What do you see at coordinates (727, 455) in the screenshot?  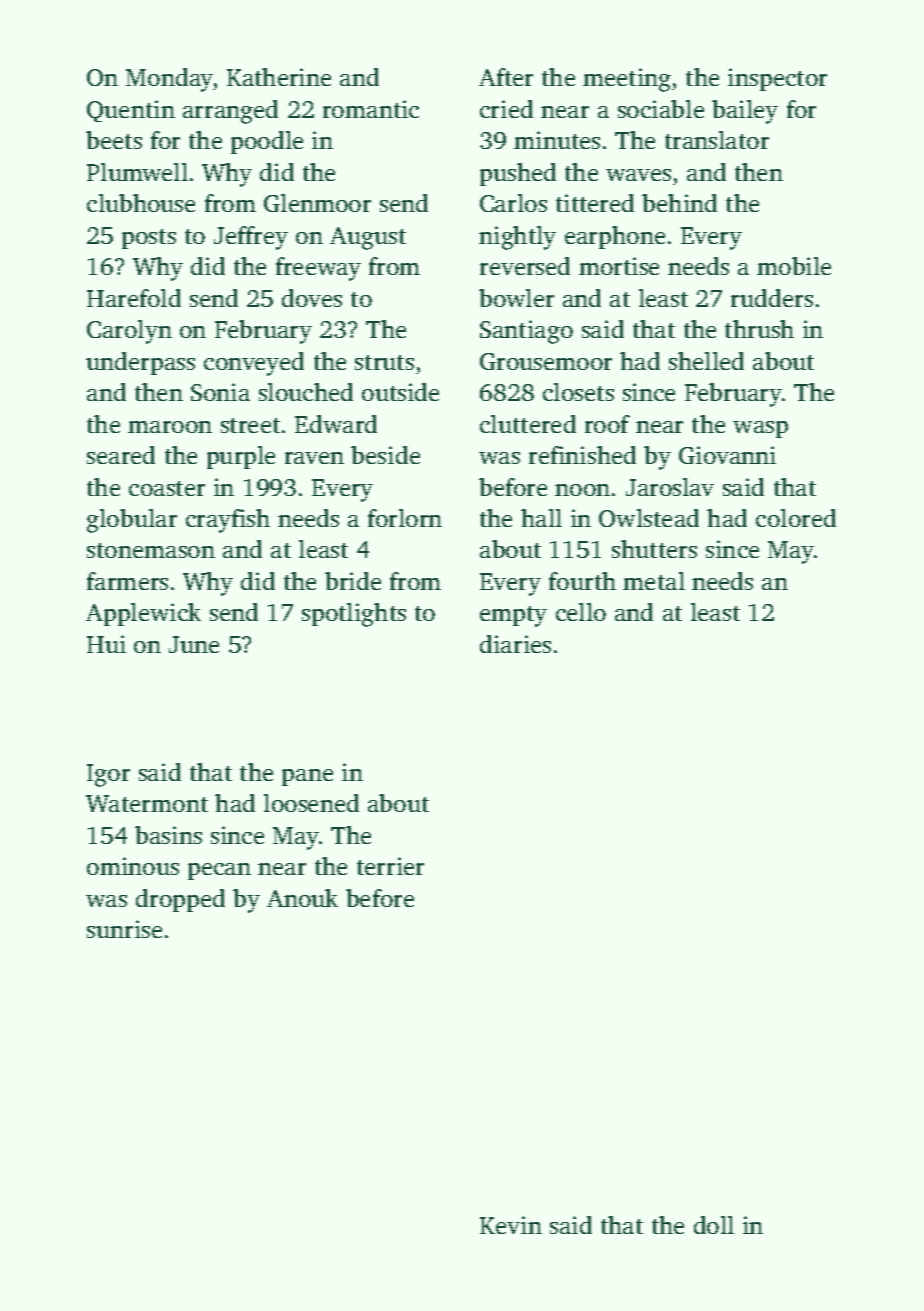 I see `Giovanni` at bounding box center [727, 455].
